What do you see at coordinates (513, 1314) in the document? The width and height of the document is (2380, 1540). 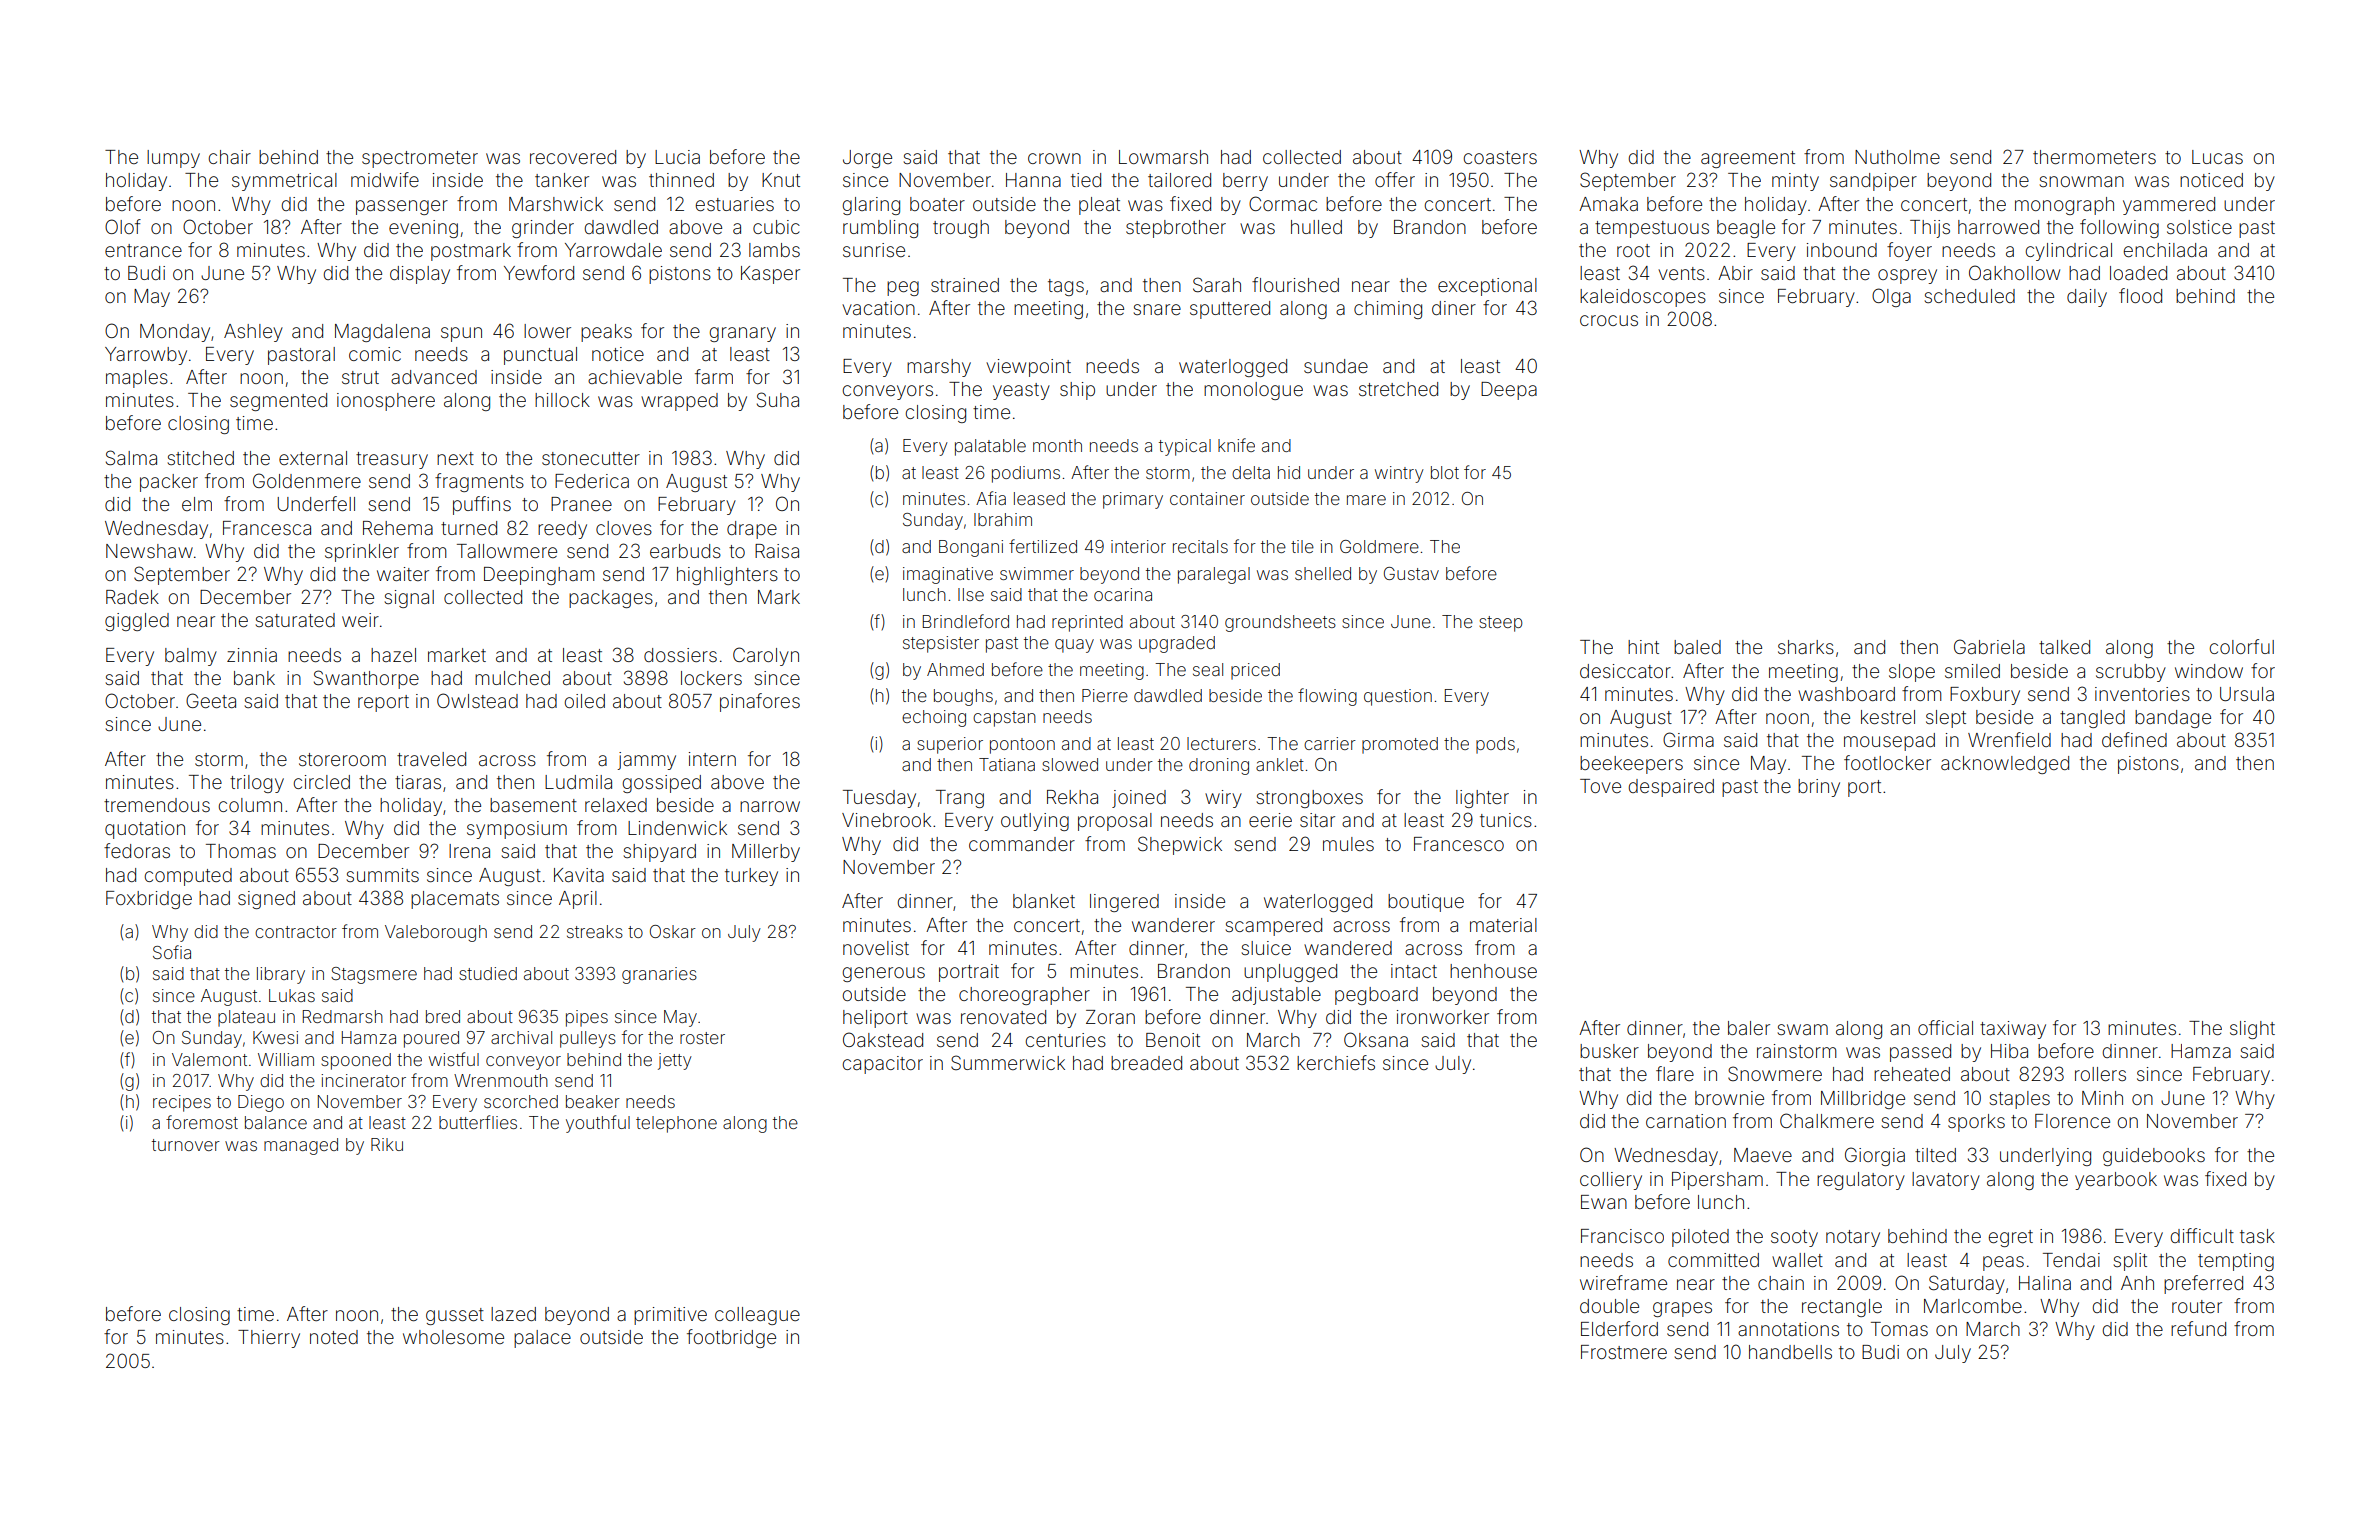 I see `lazed` at bounding box center [513, 1314].
